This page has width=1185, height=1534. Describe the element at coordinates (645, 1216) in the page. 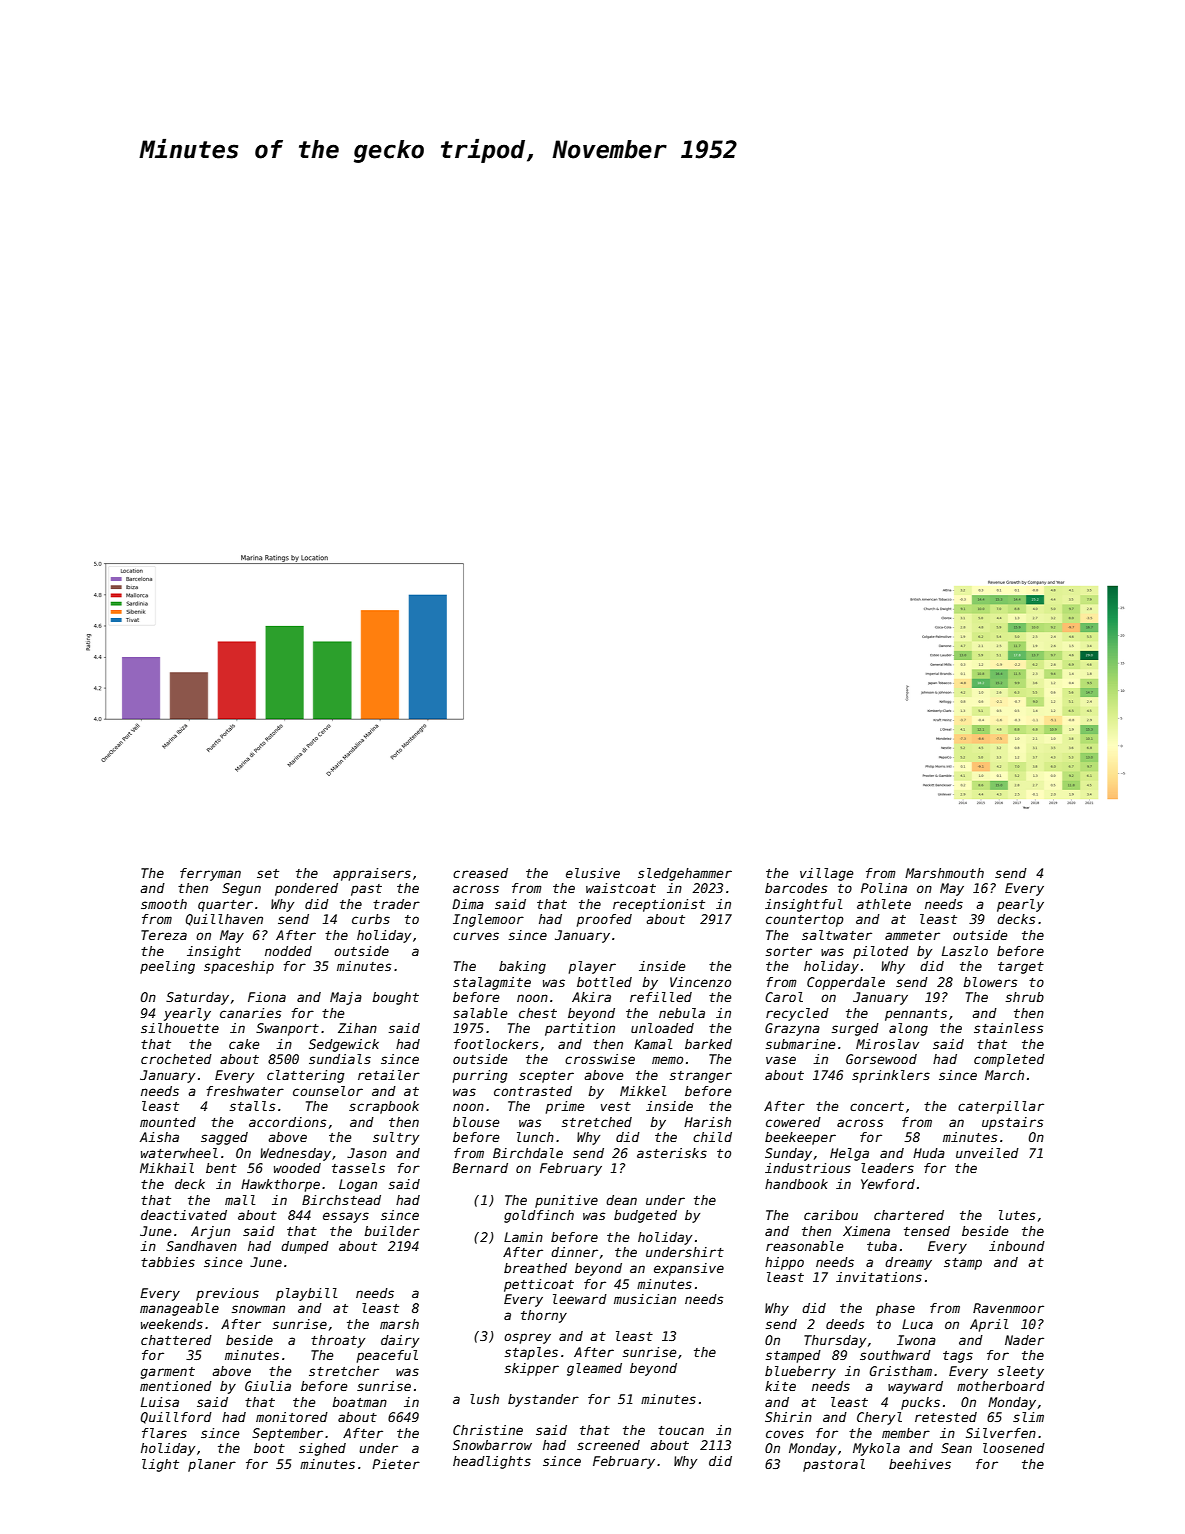

I see `budgeted` at that location.
